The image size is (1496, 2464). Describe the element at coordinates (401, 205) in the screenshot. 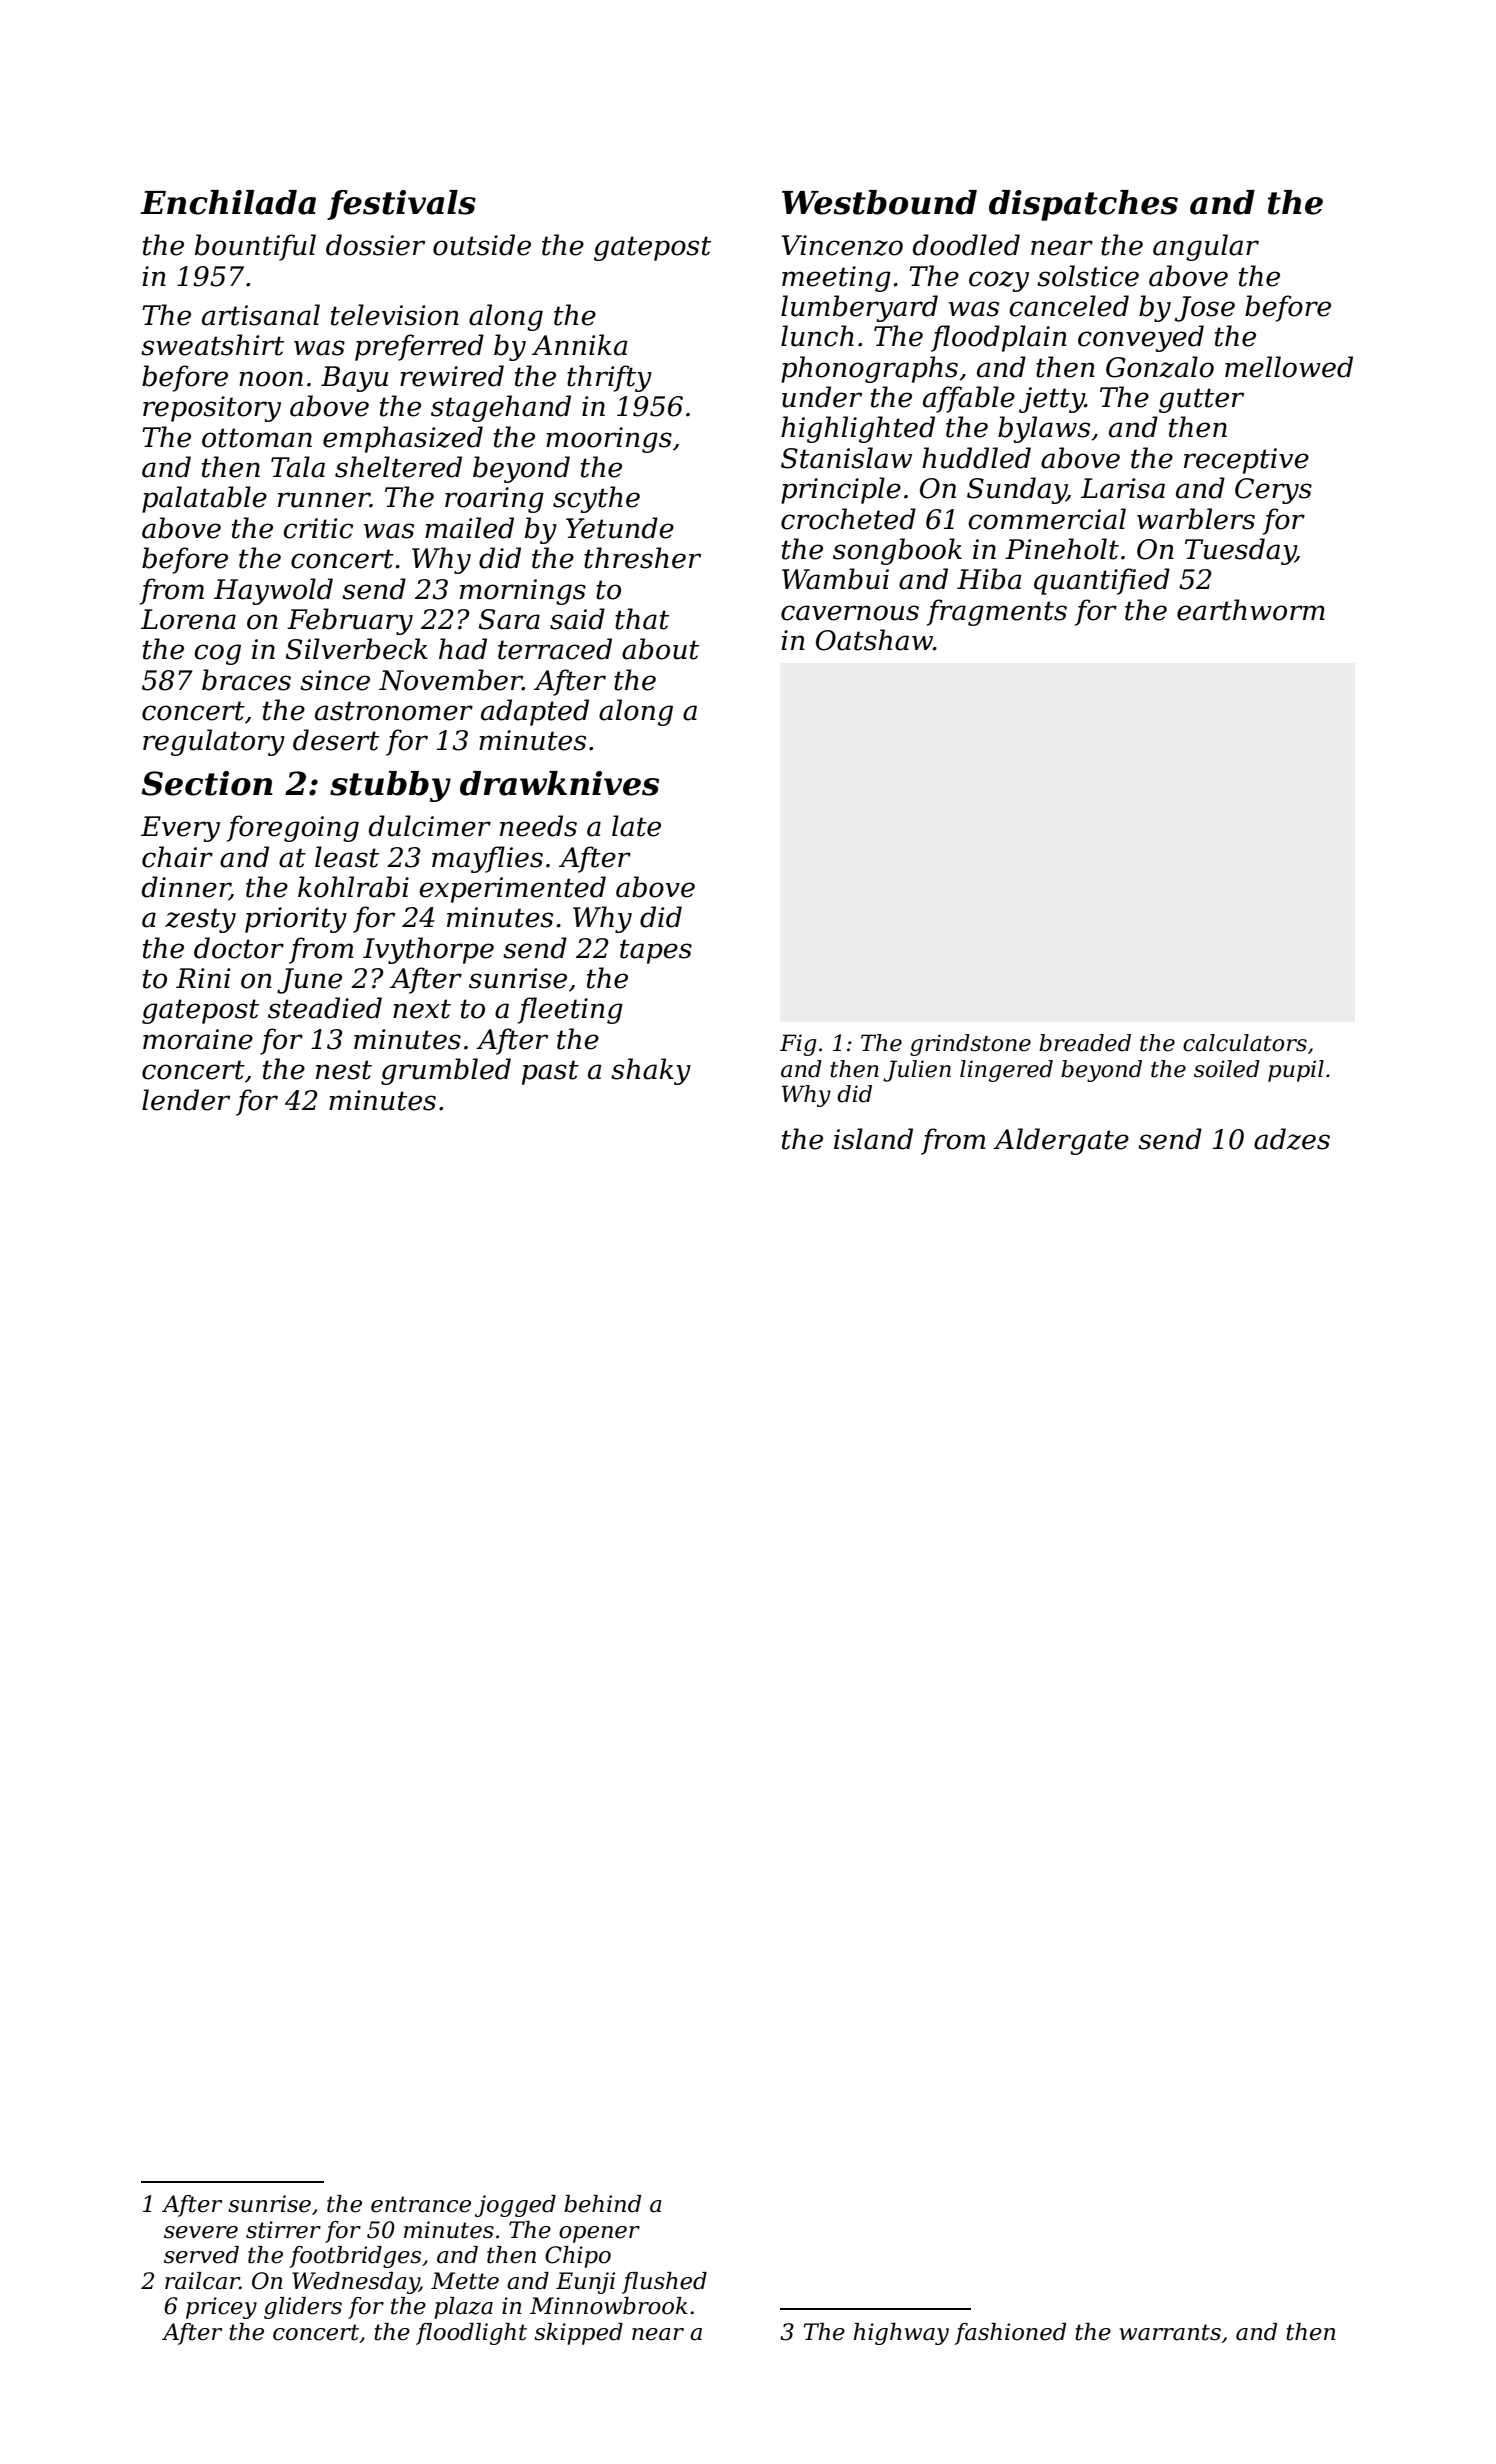

I see `festivals` at that location.
